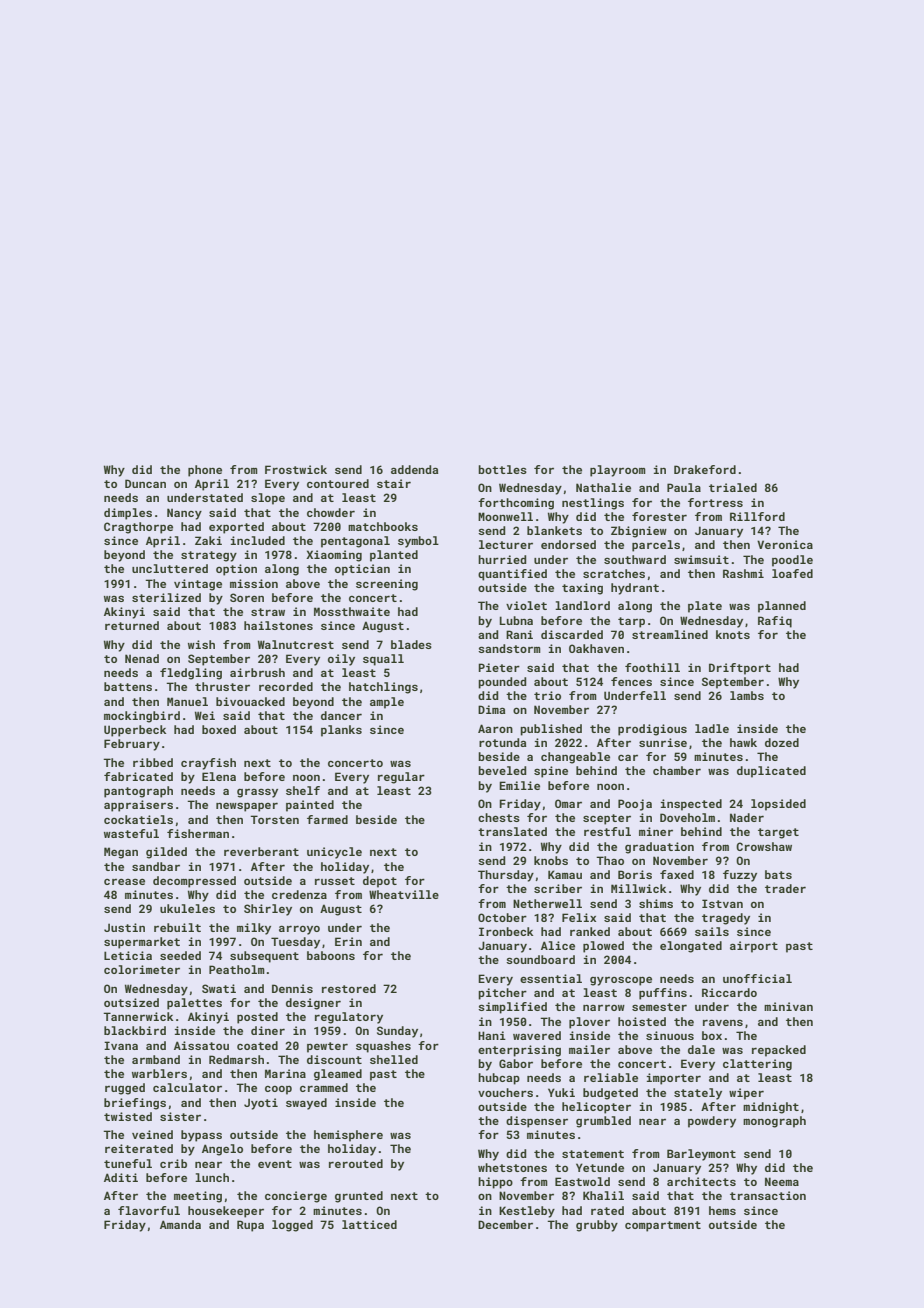 This page has width=924, height=1308. Describe the element at coordinates (677, 874) in the page. I see `faxed` at that location.
